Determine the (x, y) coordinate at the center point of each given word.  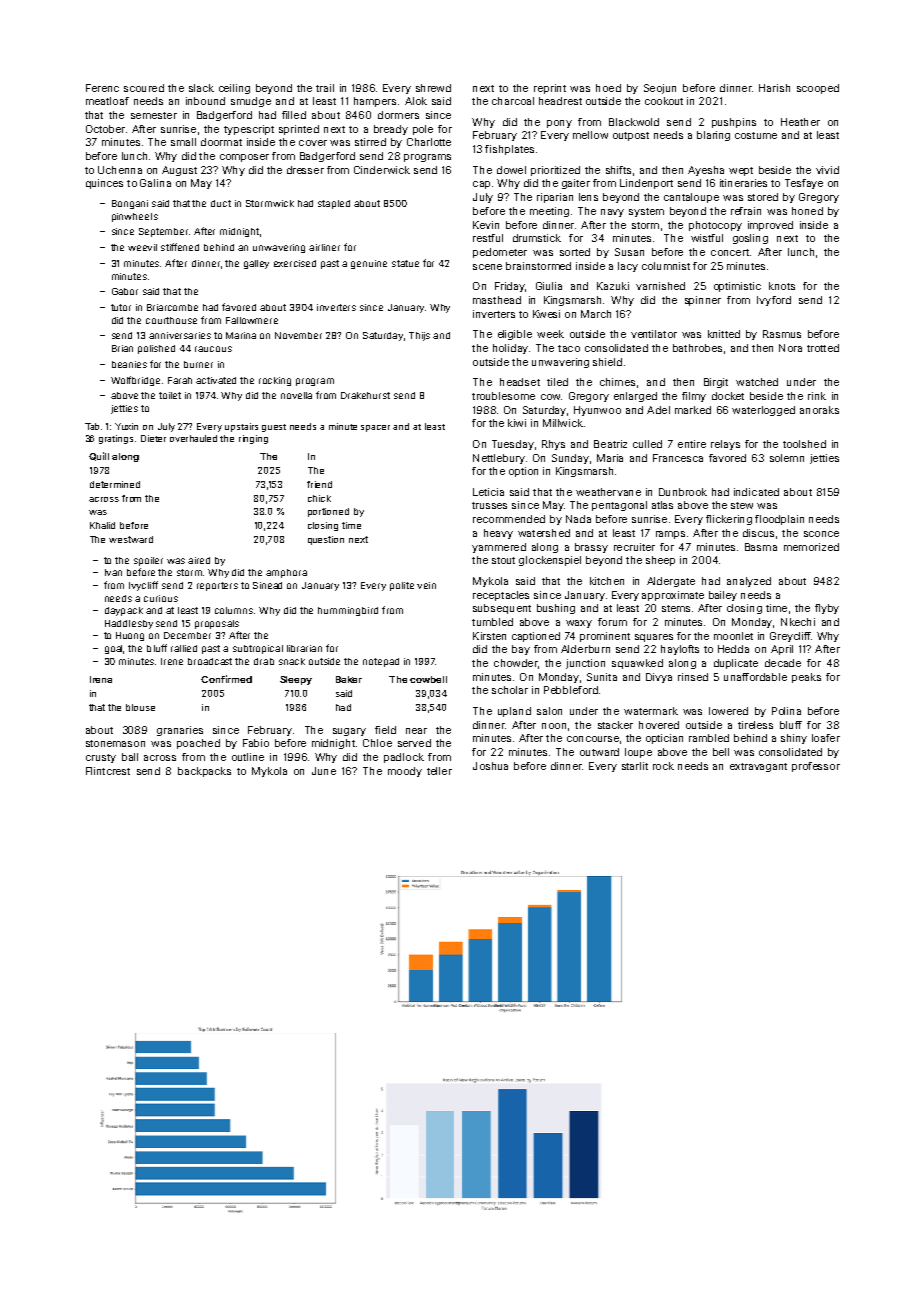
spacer (375, 428)
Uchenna (120, 170)
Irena (101, 679)
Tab (92, 426)
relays (725, 445)
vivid (827, 170)
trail (325, 88)
